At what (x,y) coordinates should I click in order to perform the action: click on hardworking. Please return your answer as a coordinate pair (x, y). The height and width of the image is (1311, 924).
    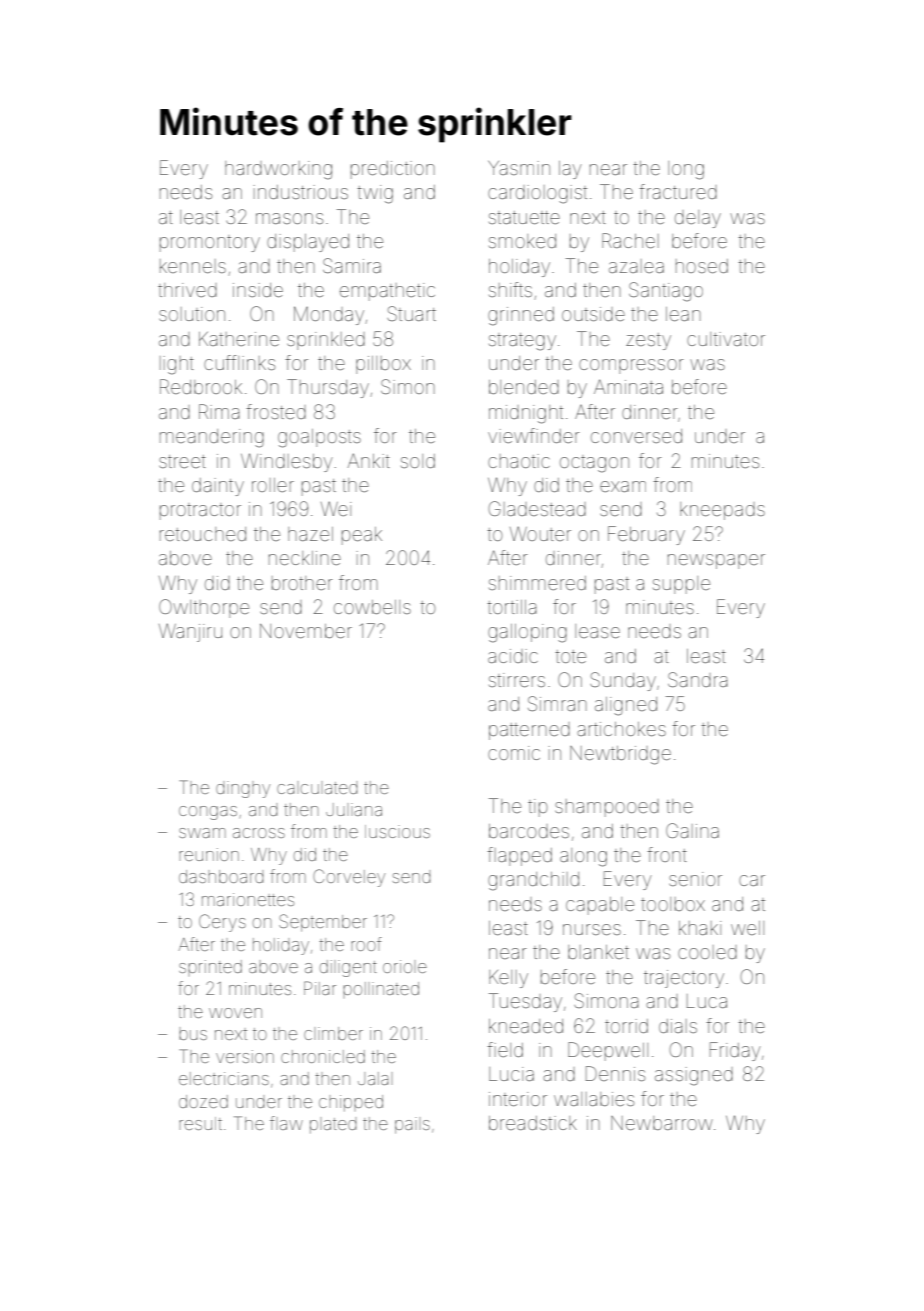
    Looking at the image, I should click on (278, 170).
